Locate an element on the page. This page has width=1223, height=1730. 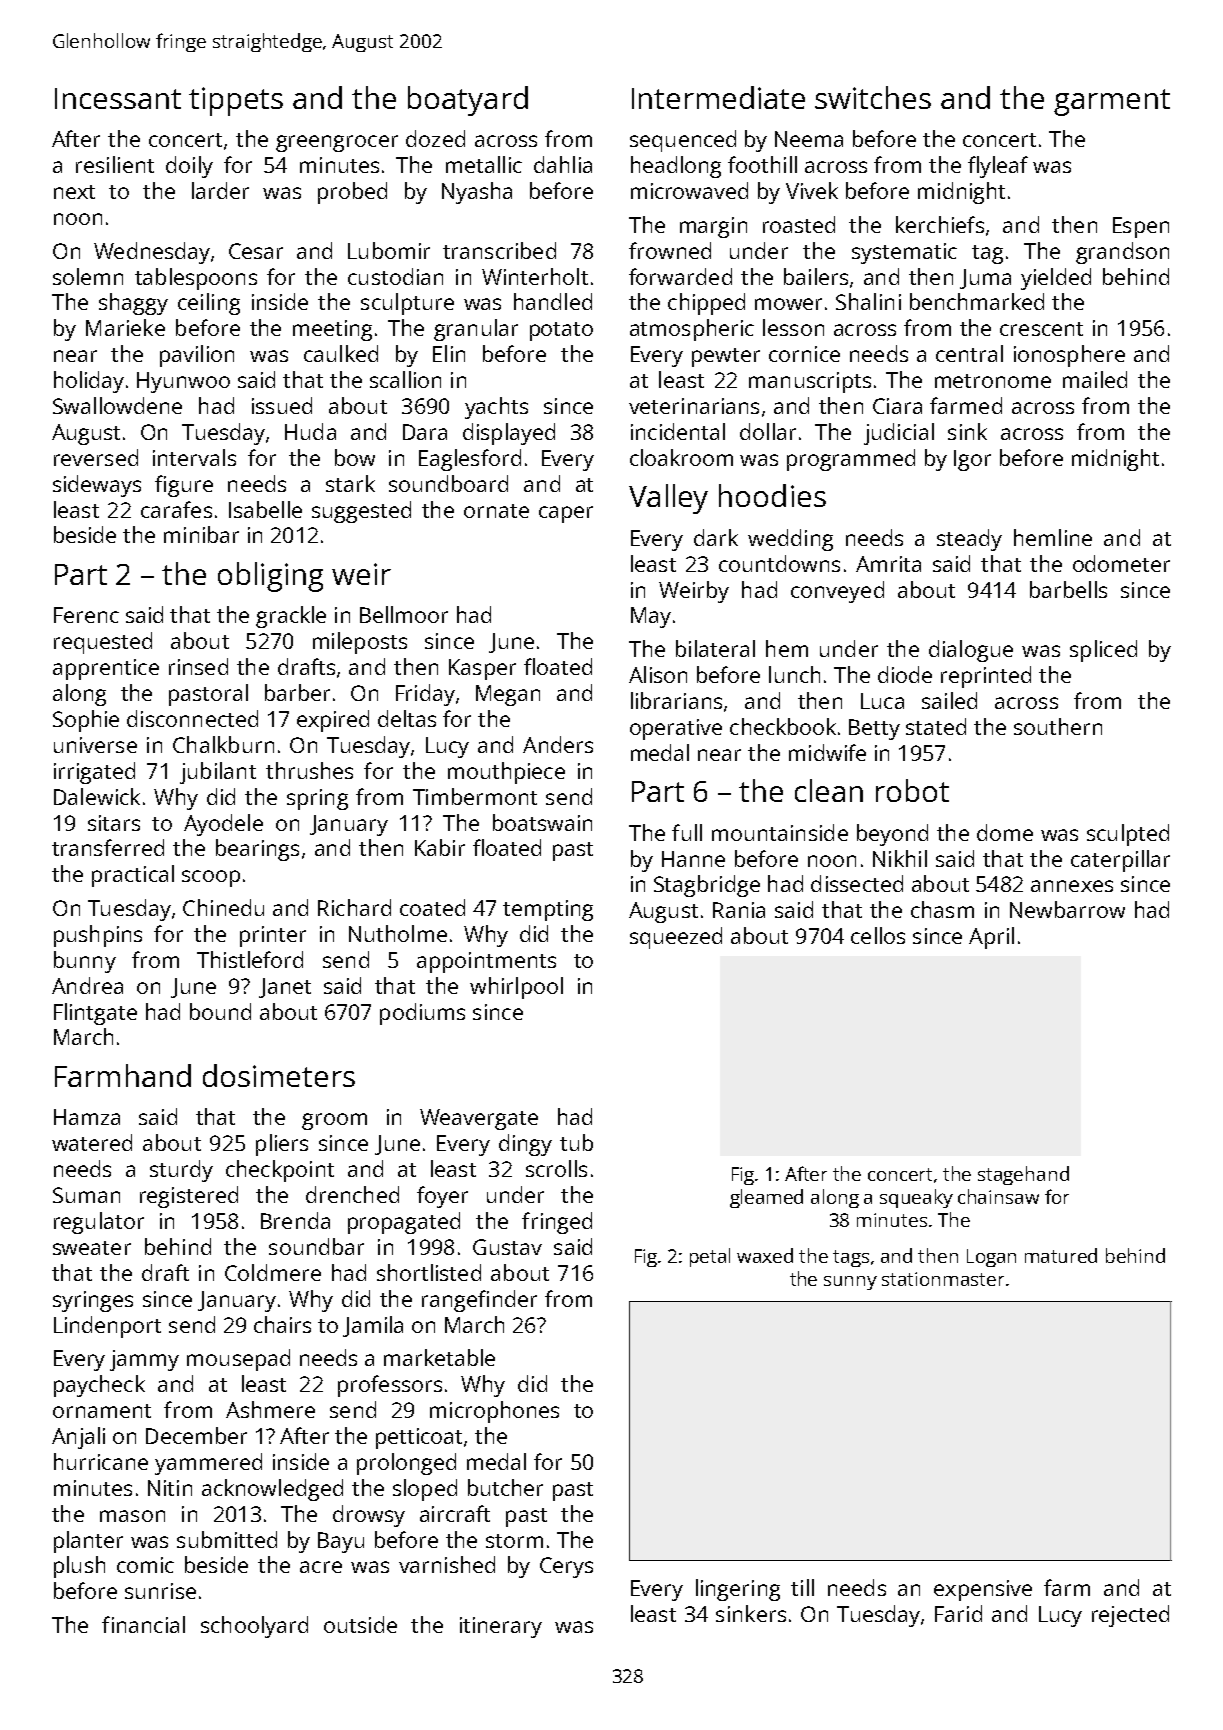
Newbarrow is located at coordinates (1067, 909).
